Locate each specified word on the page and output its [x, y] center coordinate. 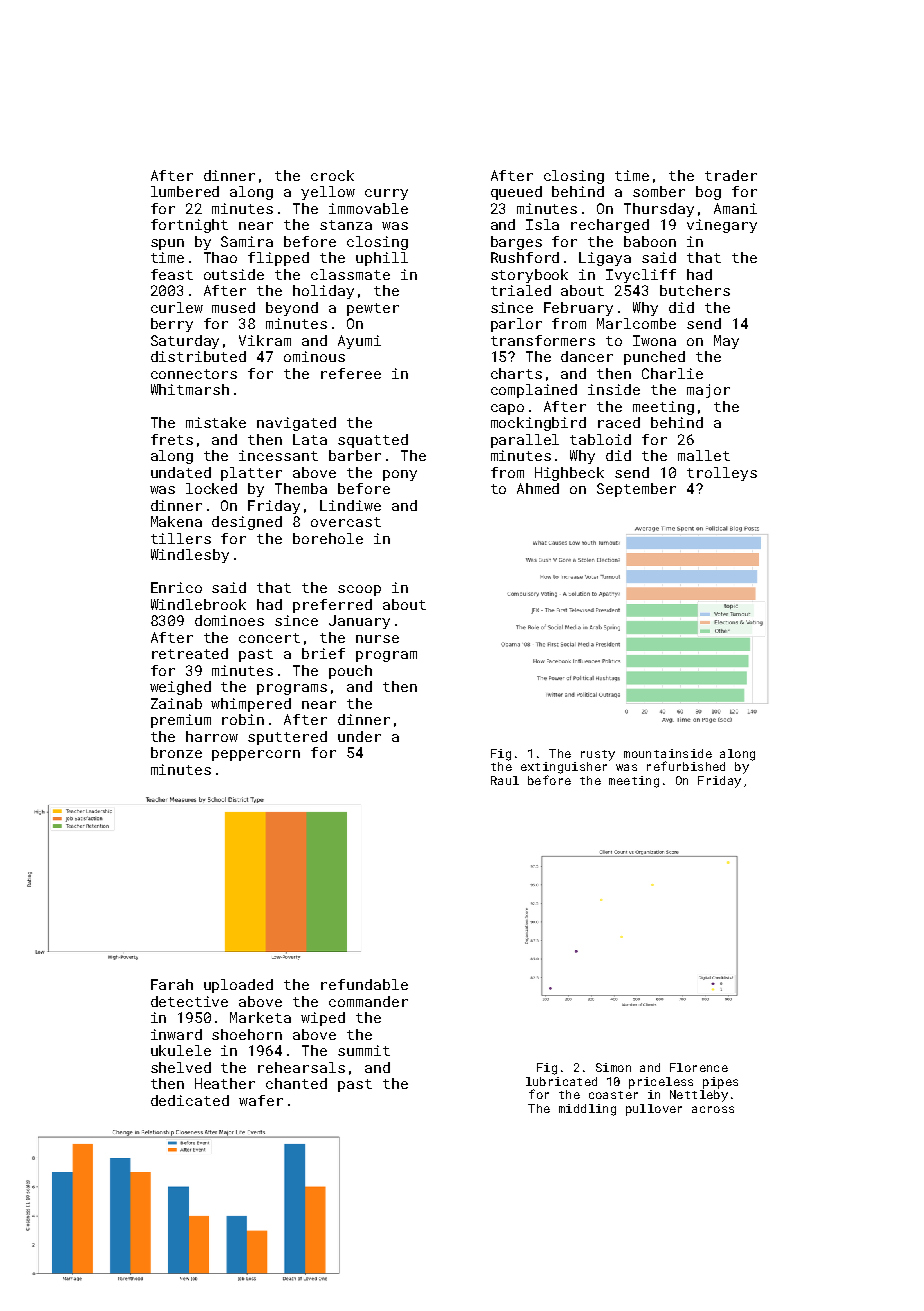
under [359, 736]
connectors [194, 374]
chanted [296, 1083]
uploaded [238, 986]
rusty [598, 755]
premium [181, 721]
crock [332, 175]
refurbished [686, 766]
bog [708, 193]
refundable [364, 984]
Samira [247, 241]
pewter [373, 309]
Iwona [654, 340]
